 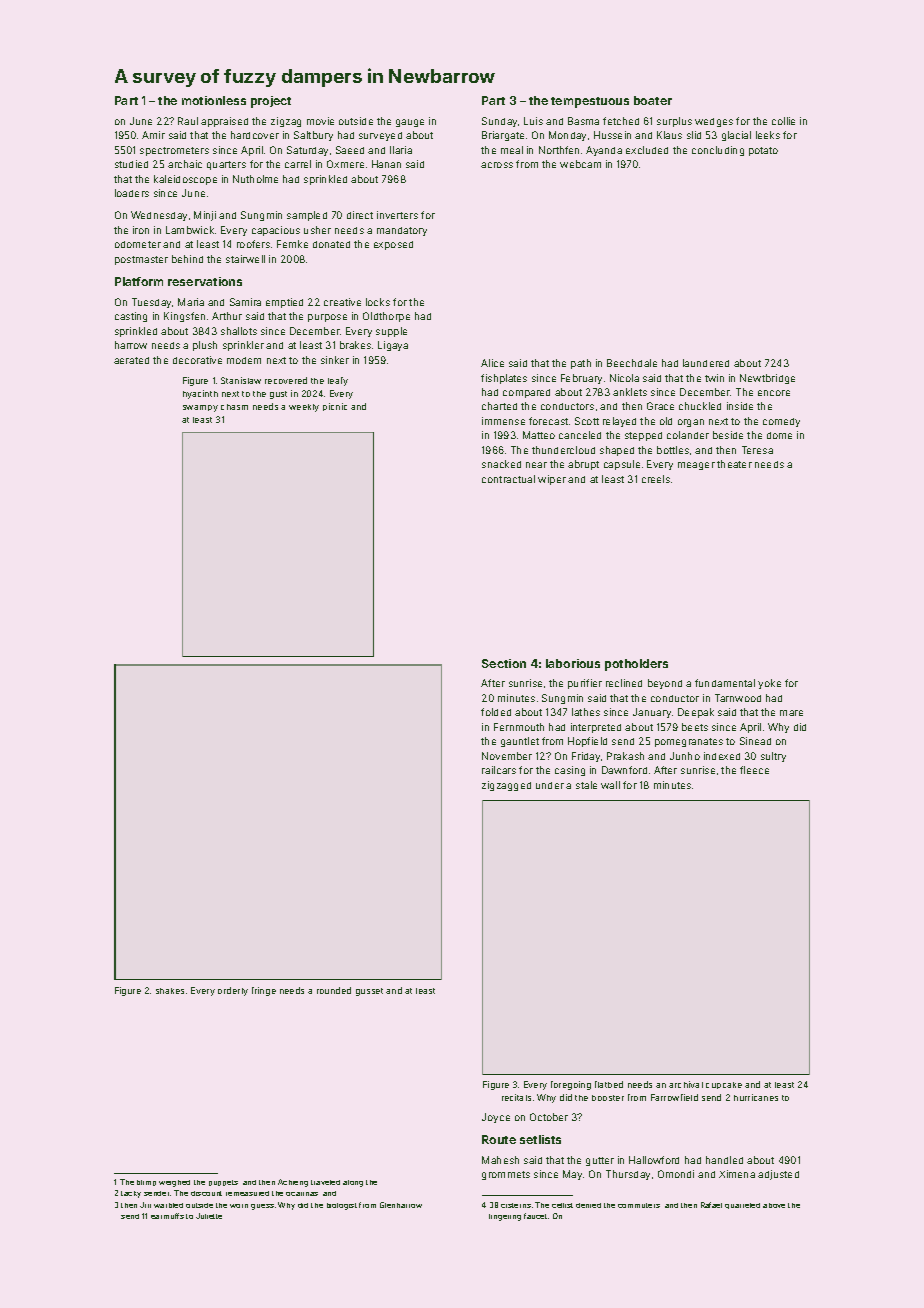 What do you see at coordinates (632, 363) in the image?
I see `Beechdale` at bounding box center [632, 363].
